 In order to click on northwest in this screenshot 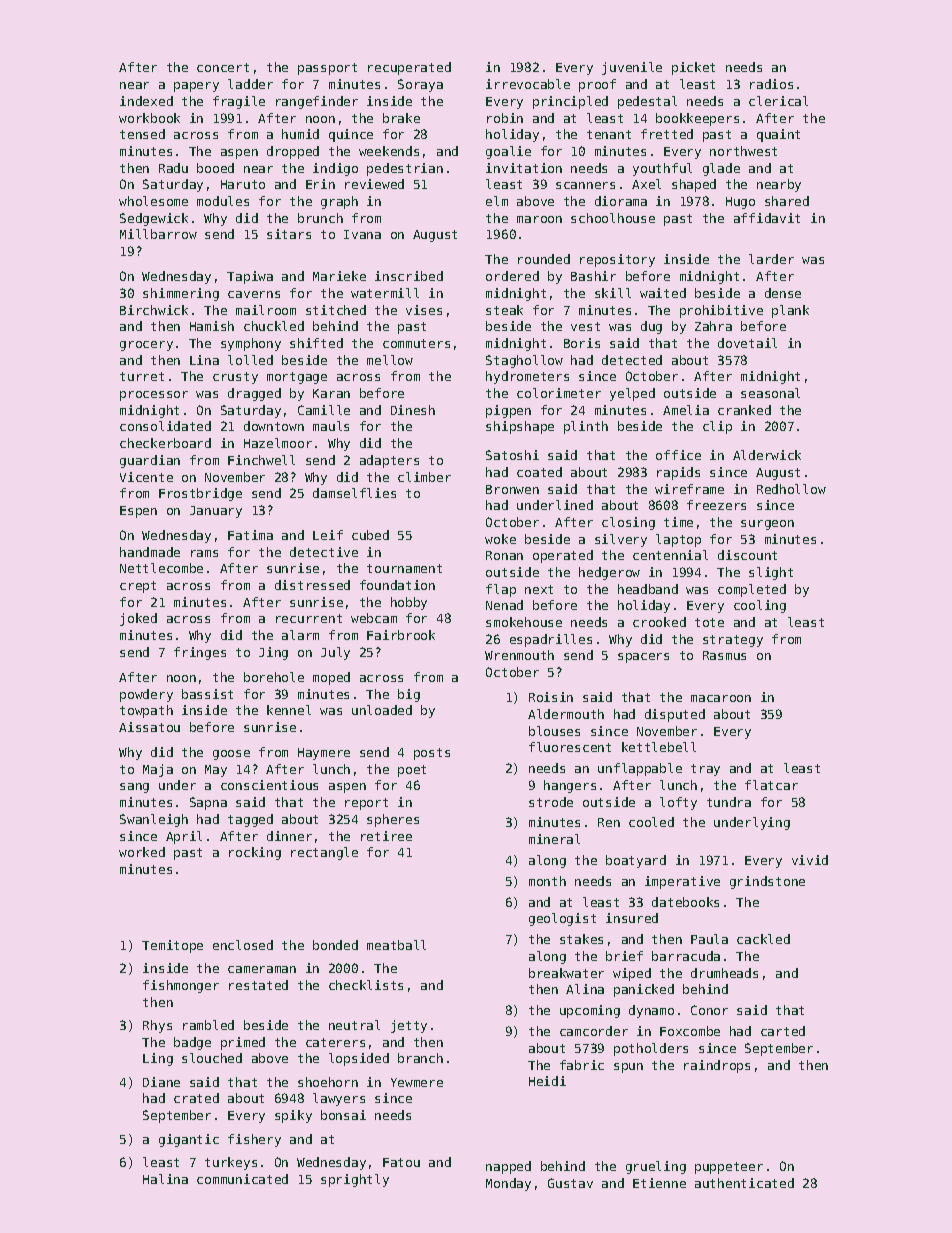, I will do `click(743, 151)`.
